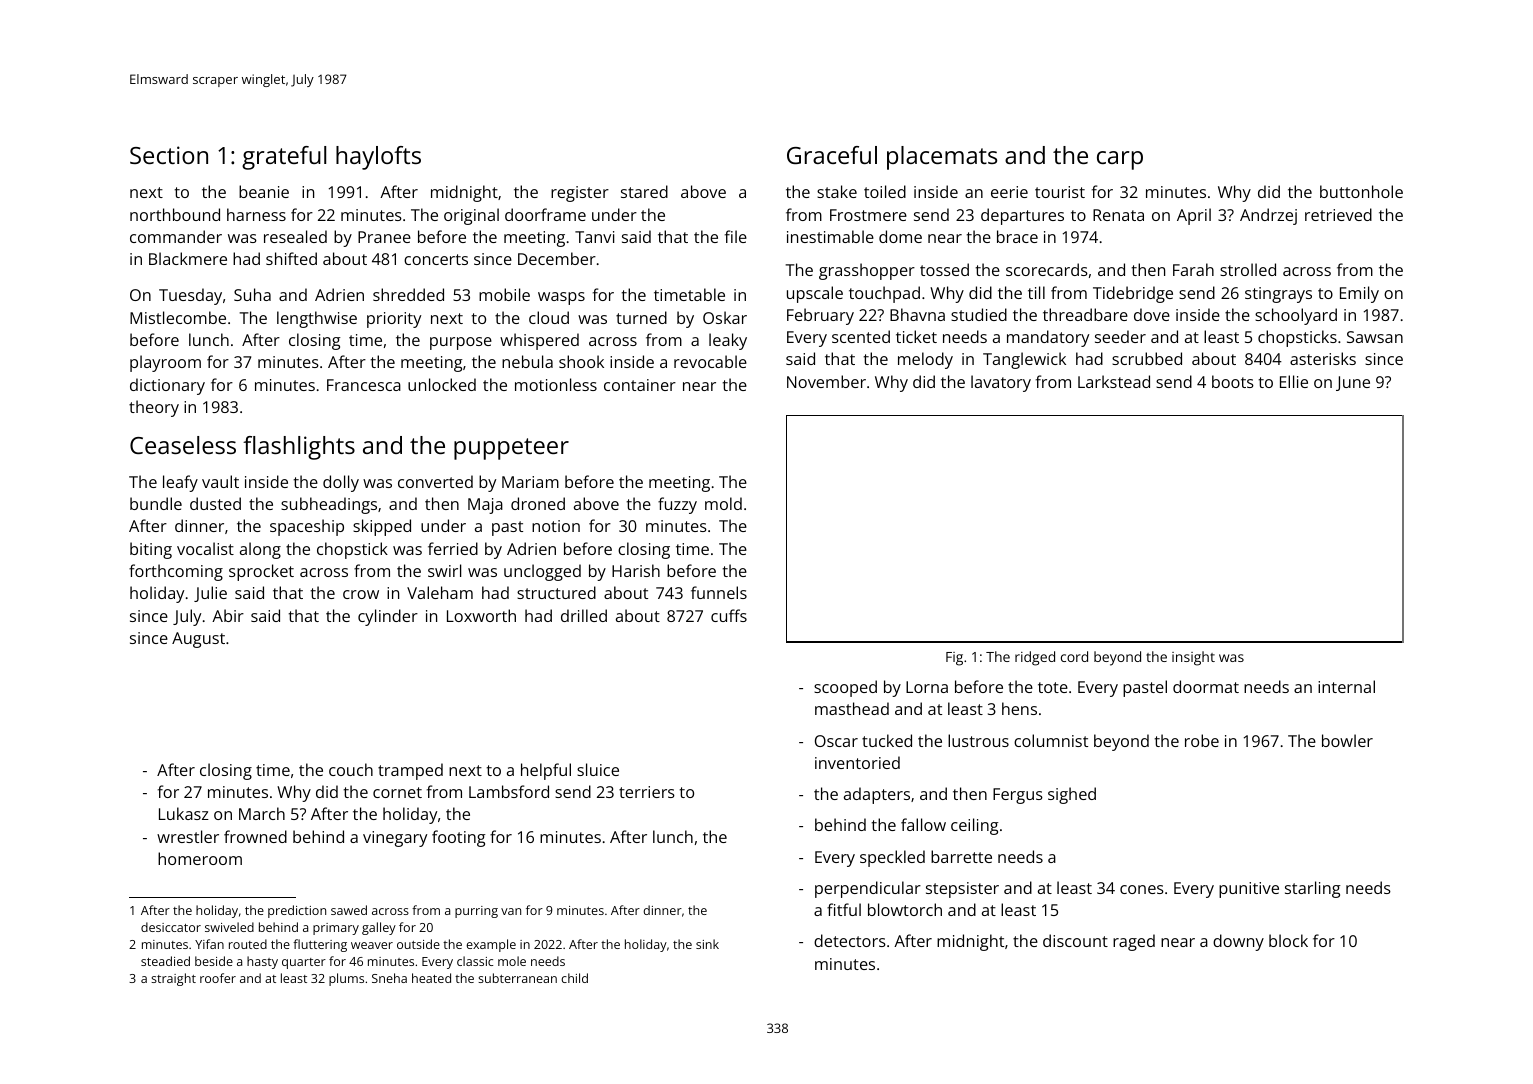 The height and width of the image is (1084, 1533). Describe the element at coordinates (1359, 294) in the image. I see `Emily` at that location.
